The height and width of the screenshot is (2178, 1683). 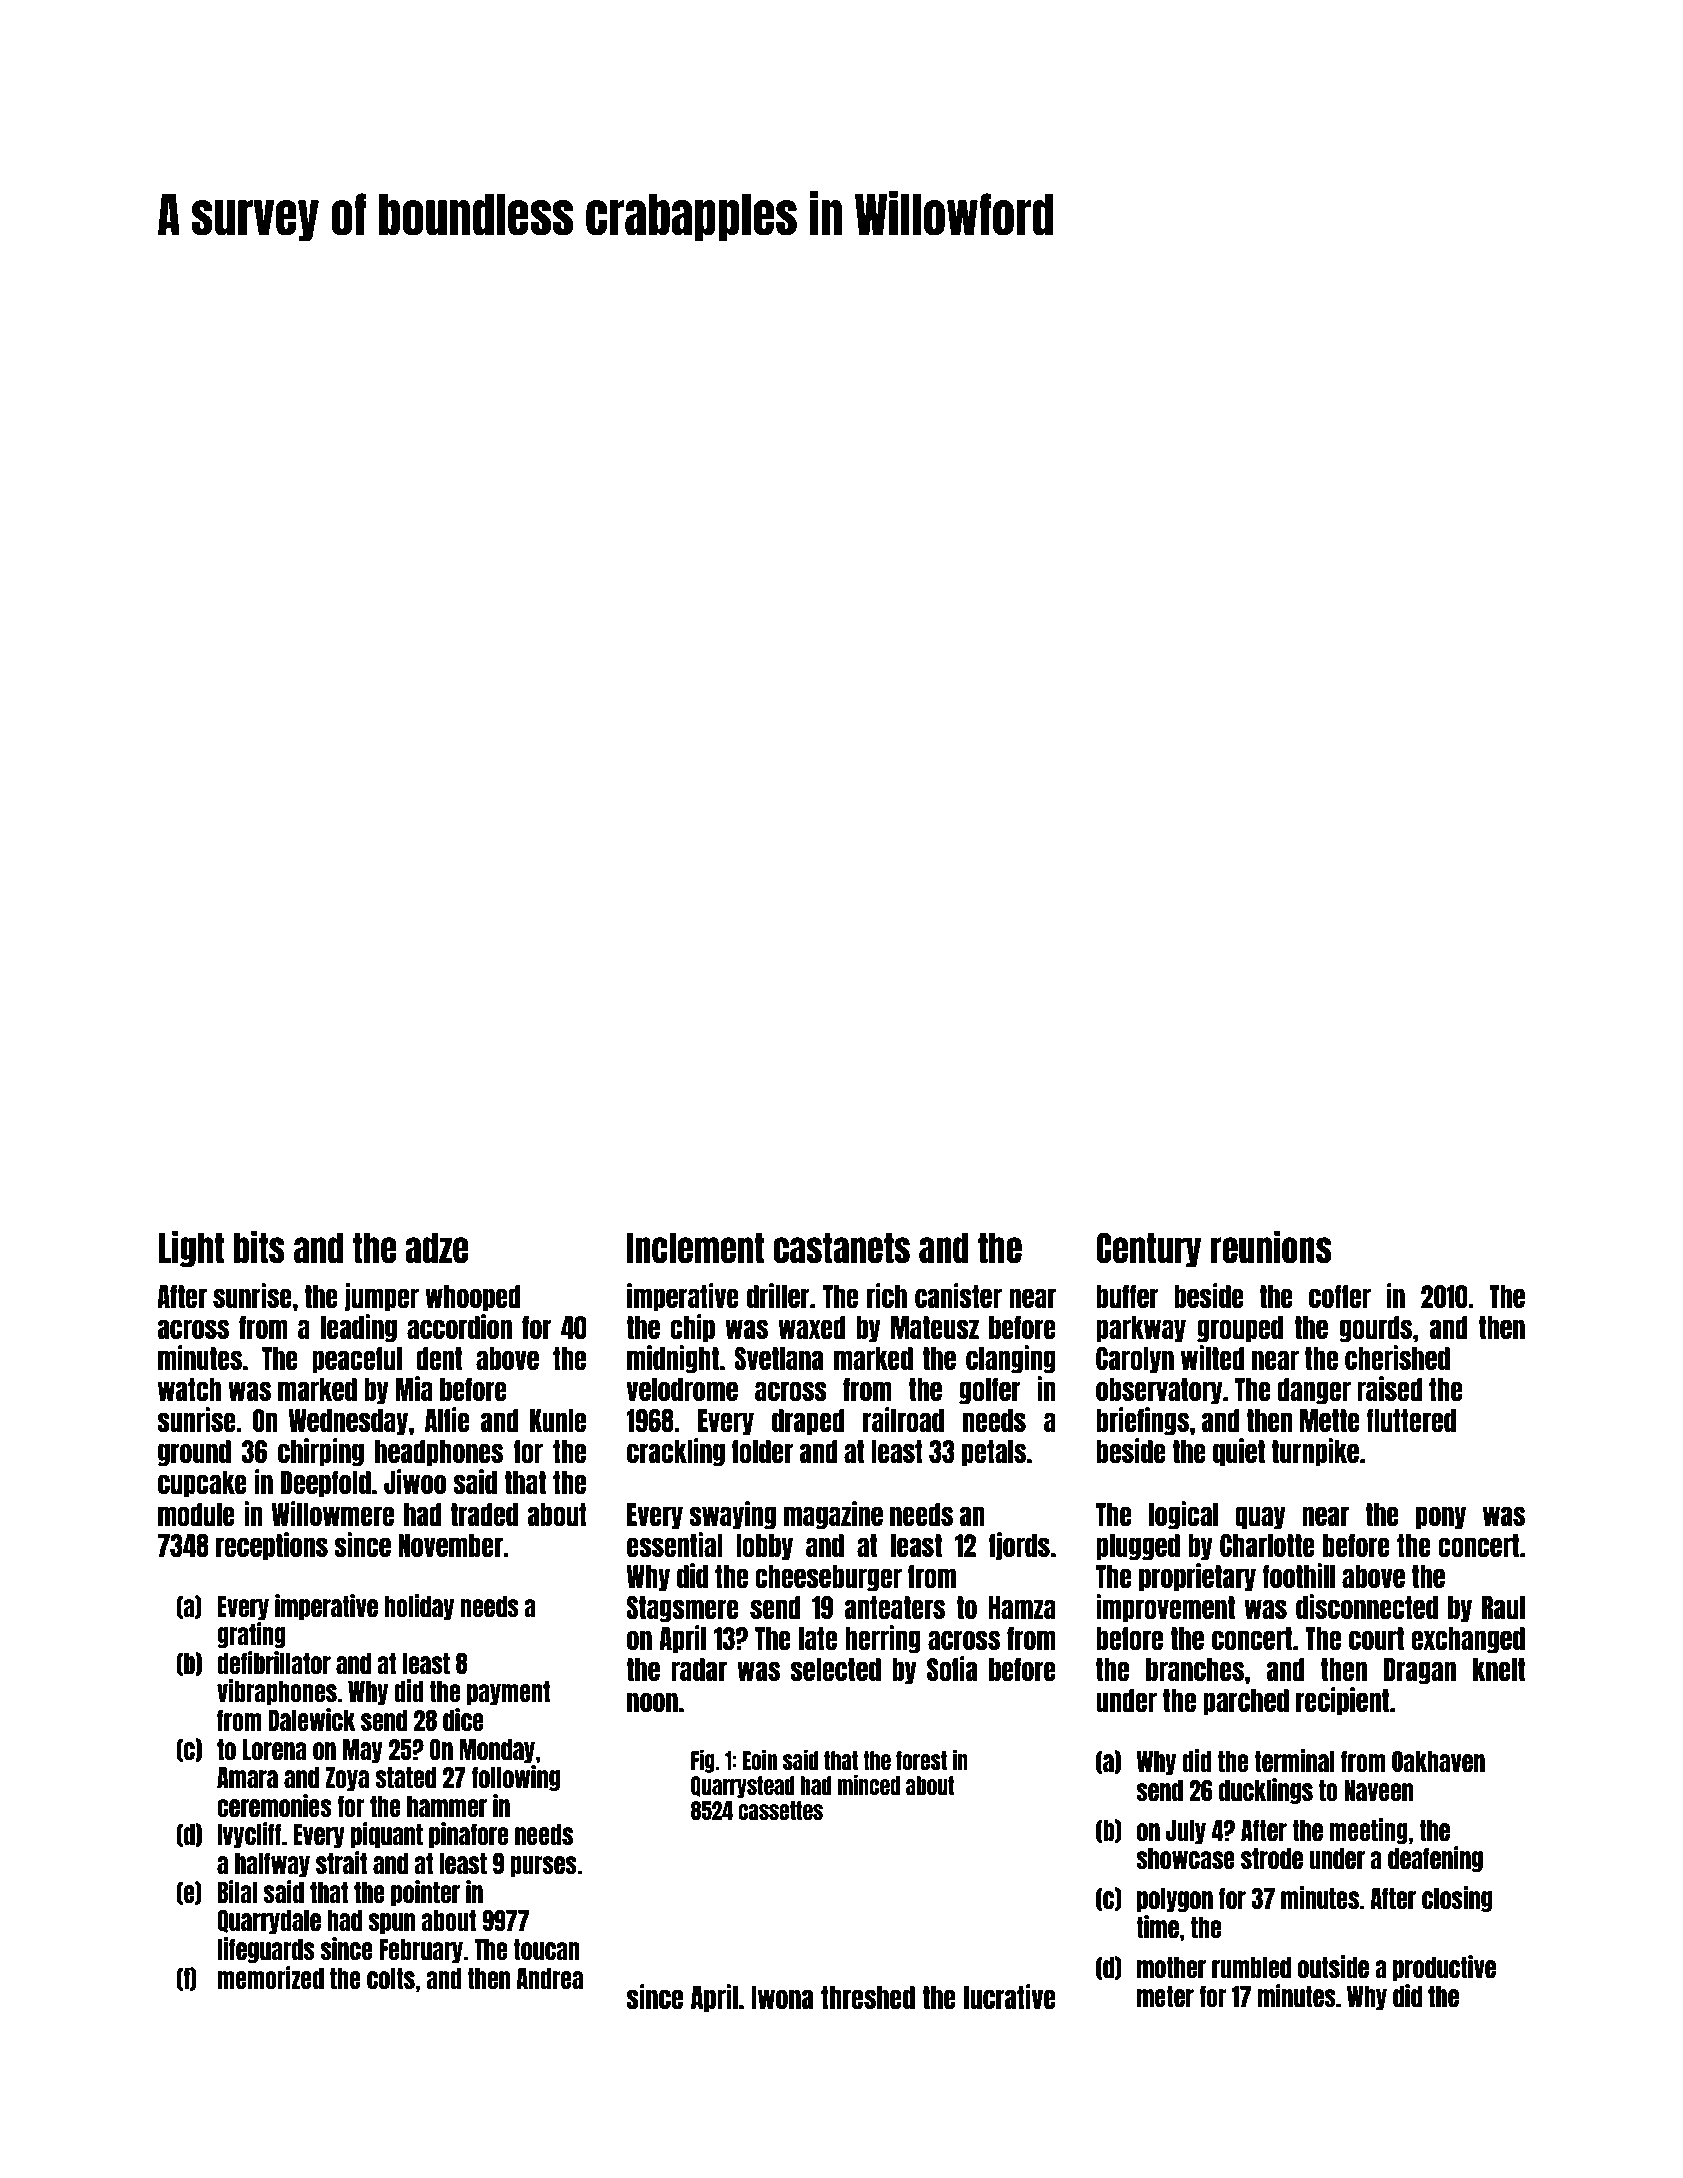 What do you see at coordinates (437, 1248) in the screenshot?
I see `adze` at bounding box center [437, 1248].
